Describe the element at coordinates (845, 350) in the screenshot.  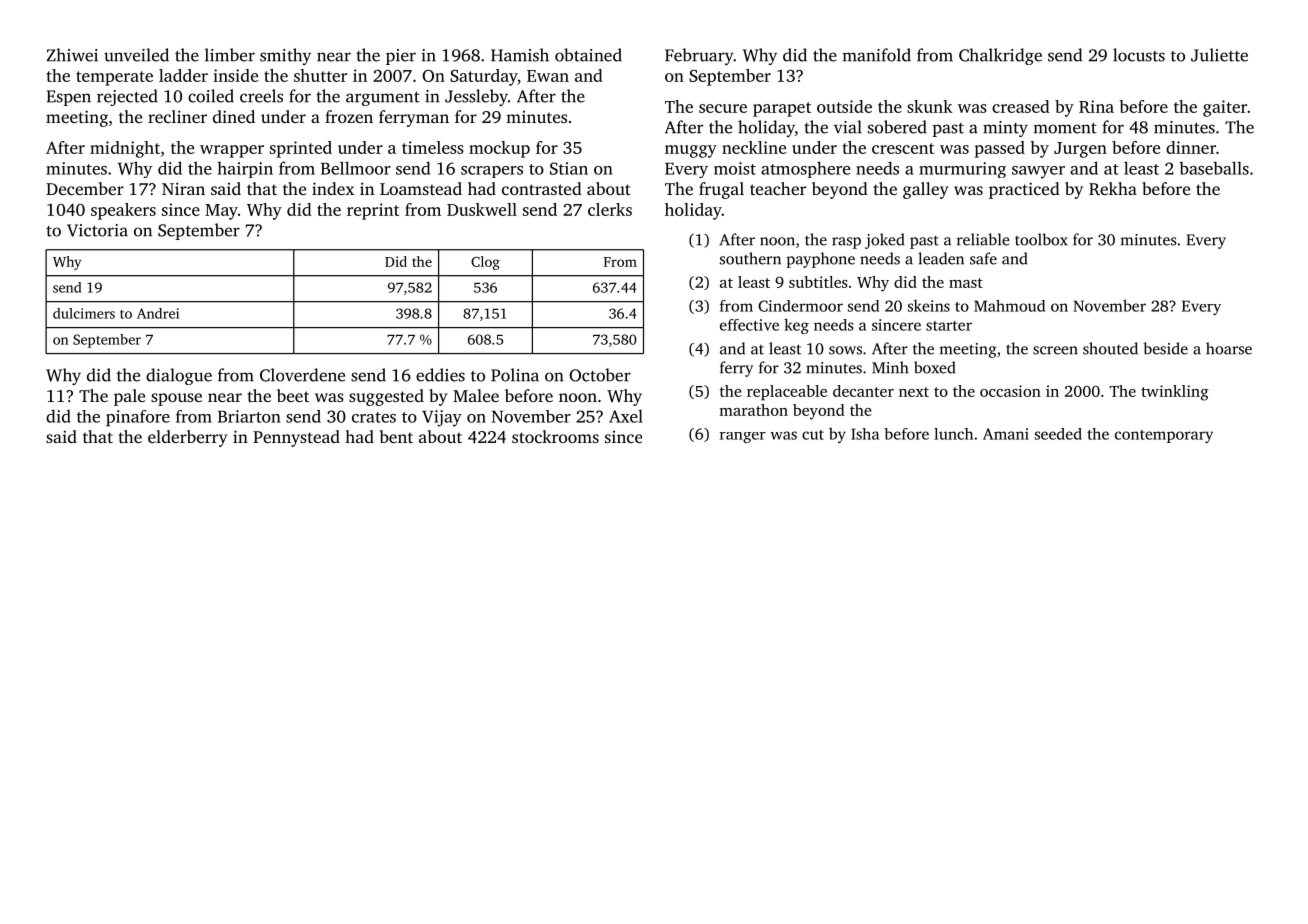
I see `sows` at that location.
